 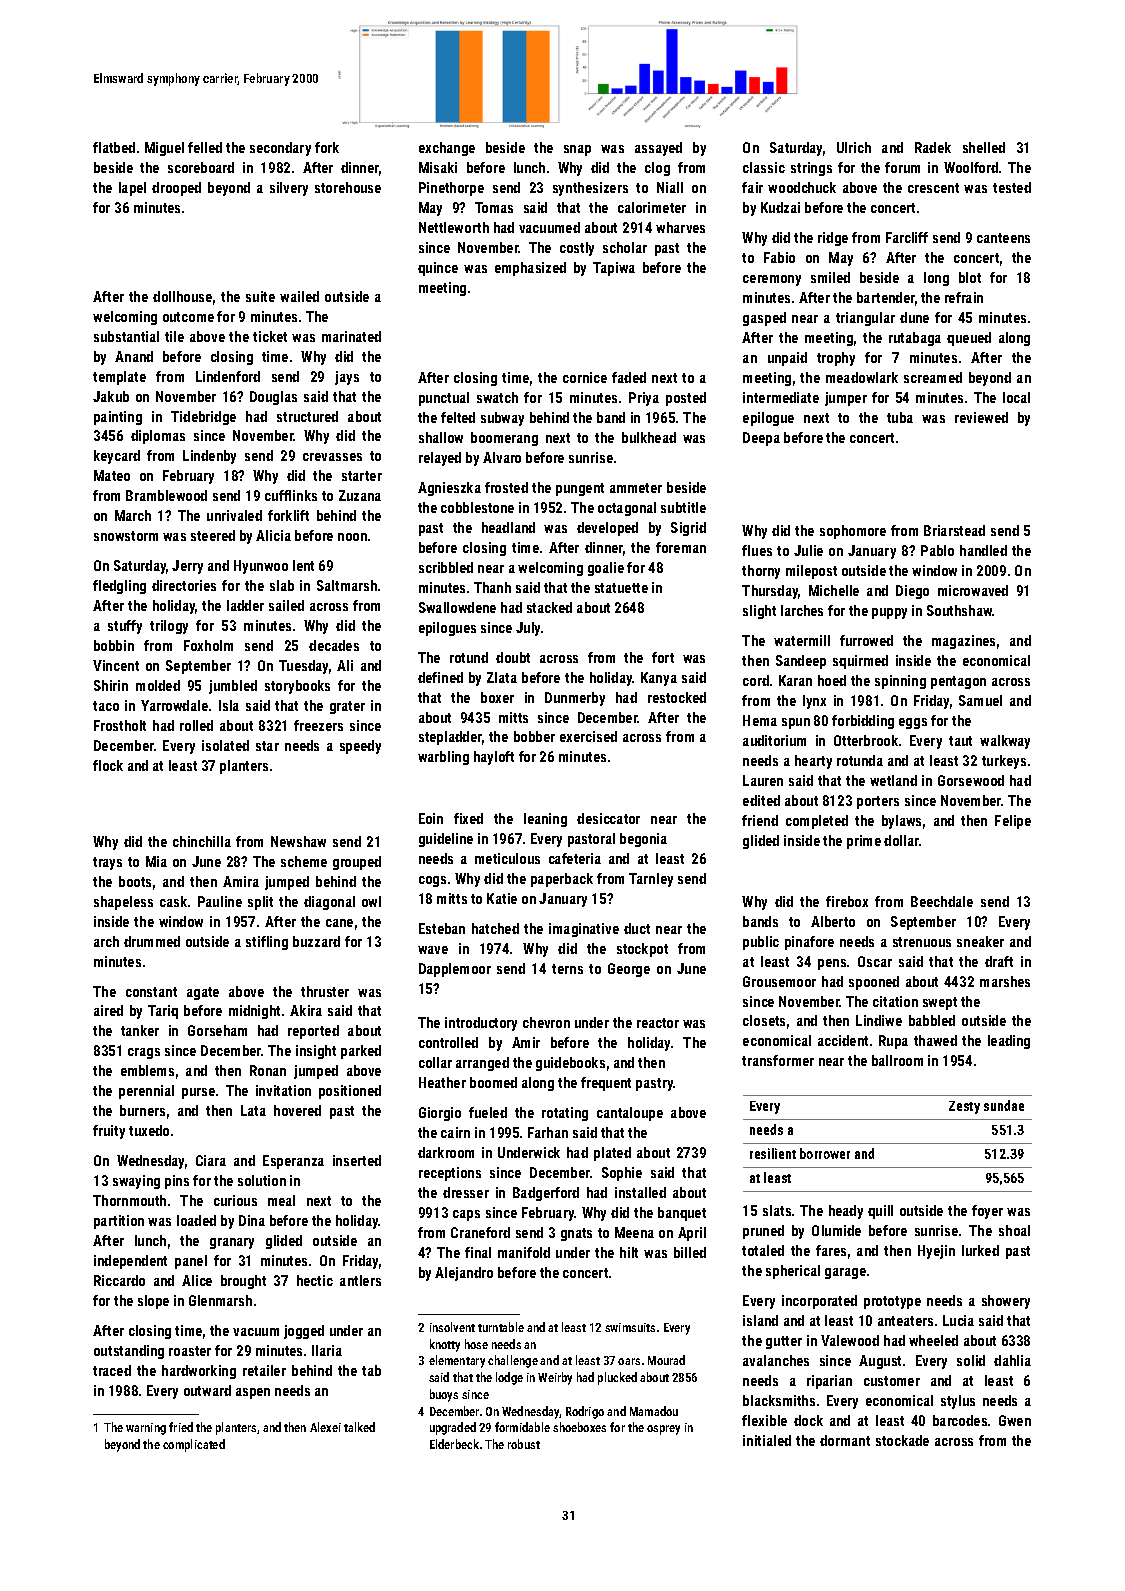 What do you see at coordinates (125, 627) in the screenshot?
I see `stuffy` at bounding box center [125, 627].
